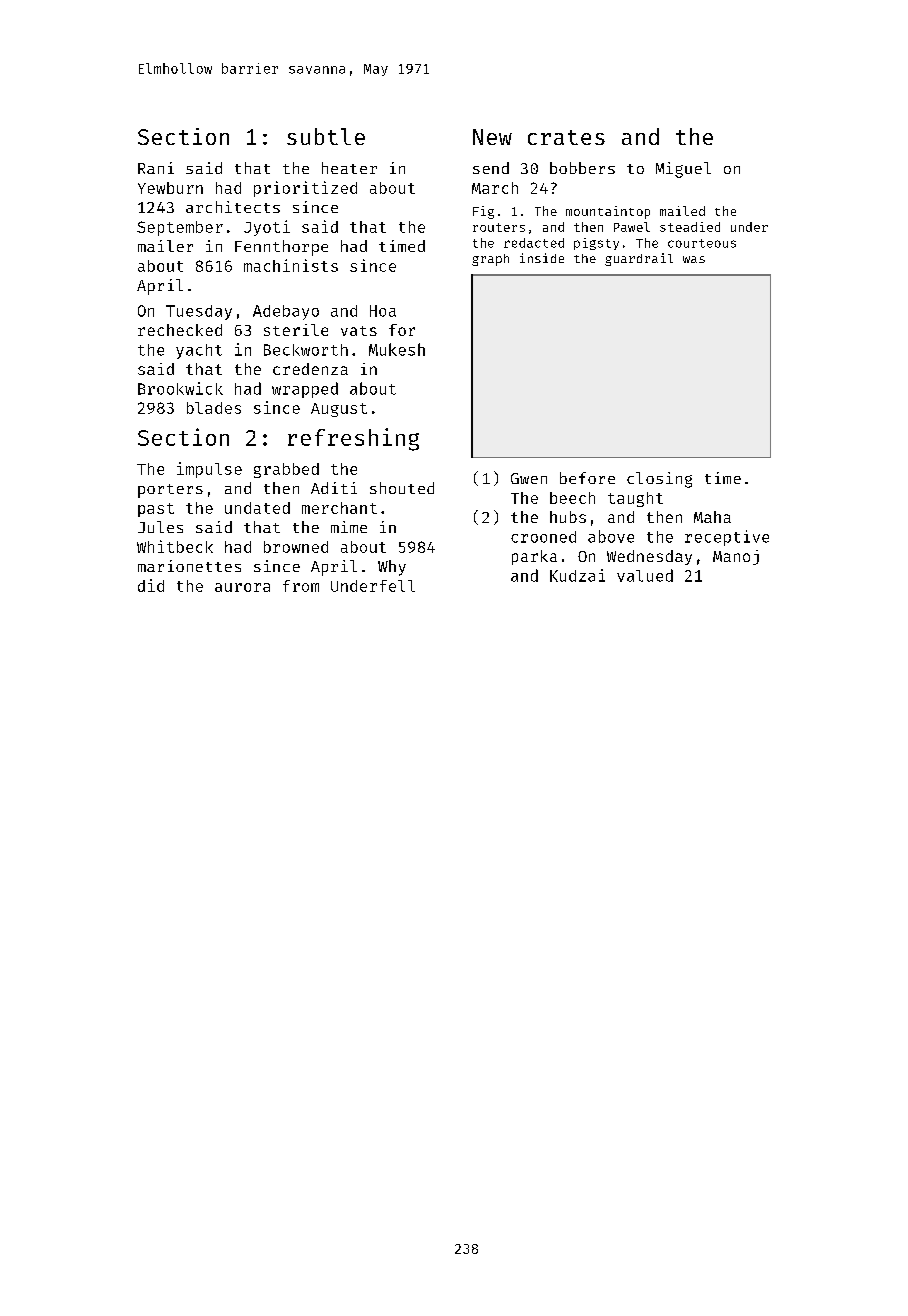 The width and height of the image is (908, 1316). What do you see at coordinates (683, 170) in the image?
I see `Miguel` at bounding box center [683, 170].
